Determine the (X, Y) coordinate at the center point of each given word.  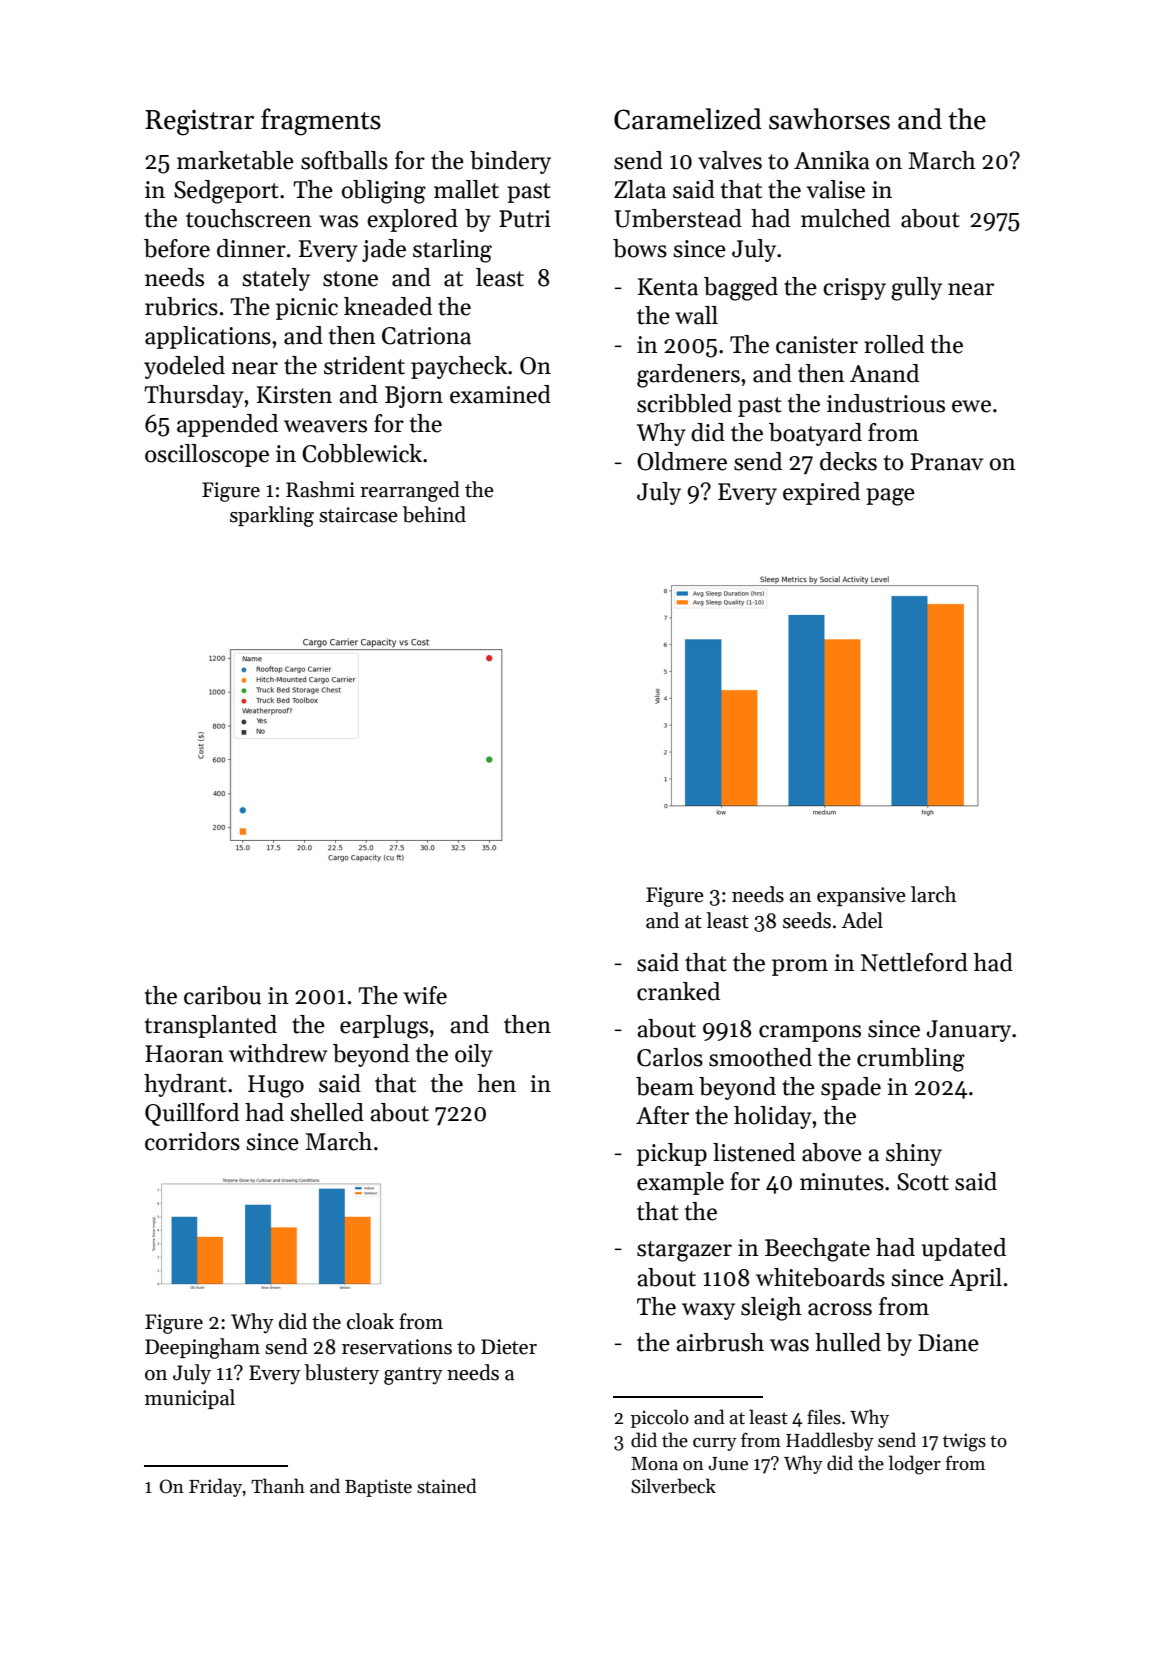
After (662, 1115)
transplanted (211, 1026)
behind (434, 514)
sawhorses (829, 119)
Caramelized (688, 119)
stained (447, 1486)
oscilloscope (207, 455)
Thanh (278, 1486)
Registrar (199, 123)
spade (851, 1088)
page (890, 497)
